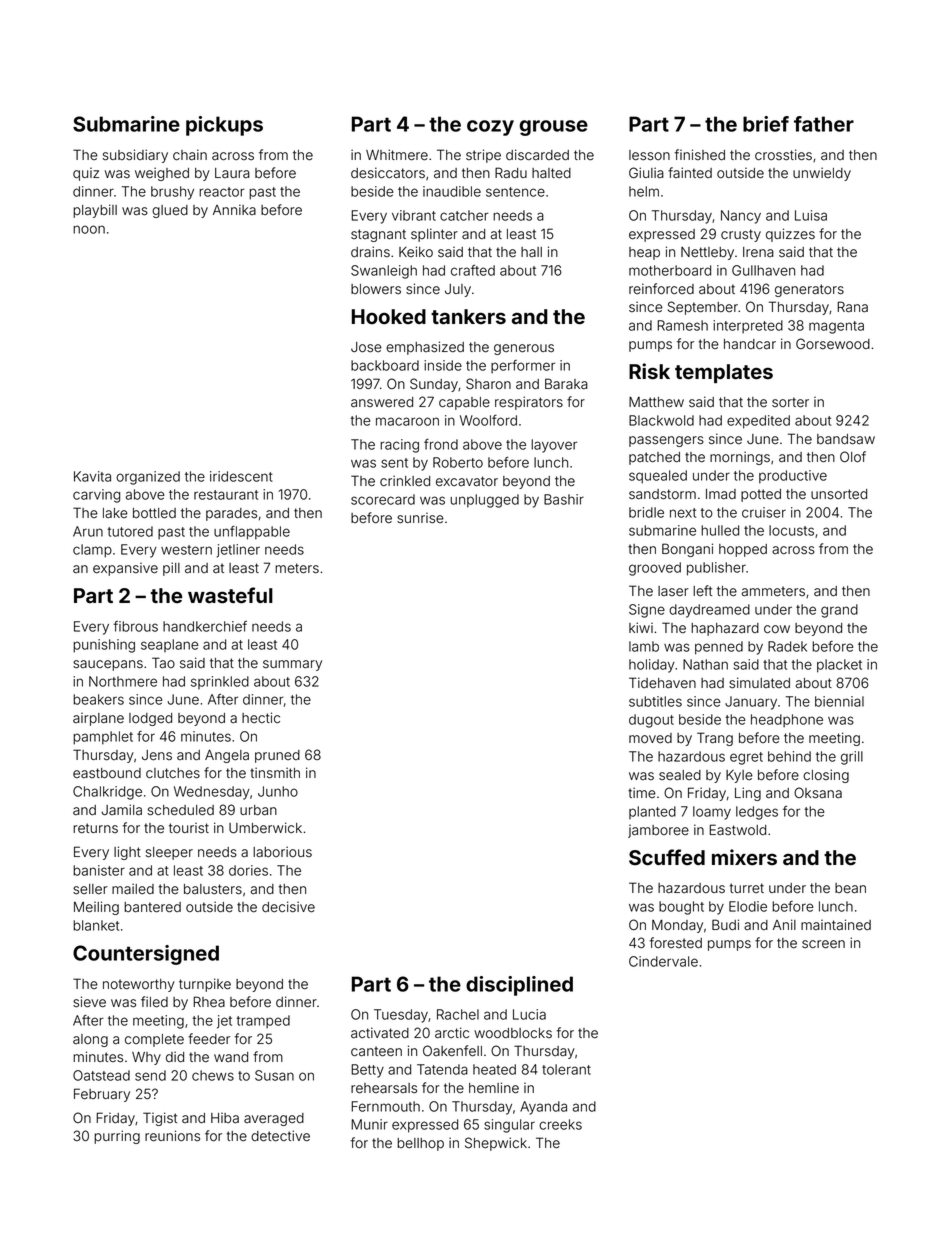  I want to click on grouse, so click(554, 128).
